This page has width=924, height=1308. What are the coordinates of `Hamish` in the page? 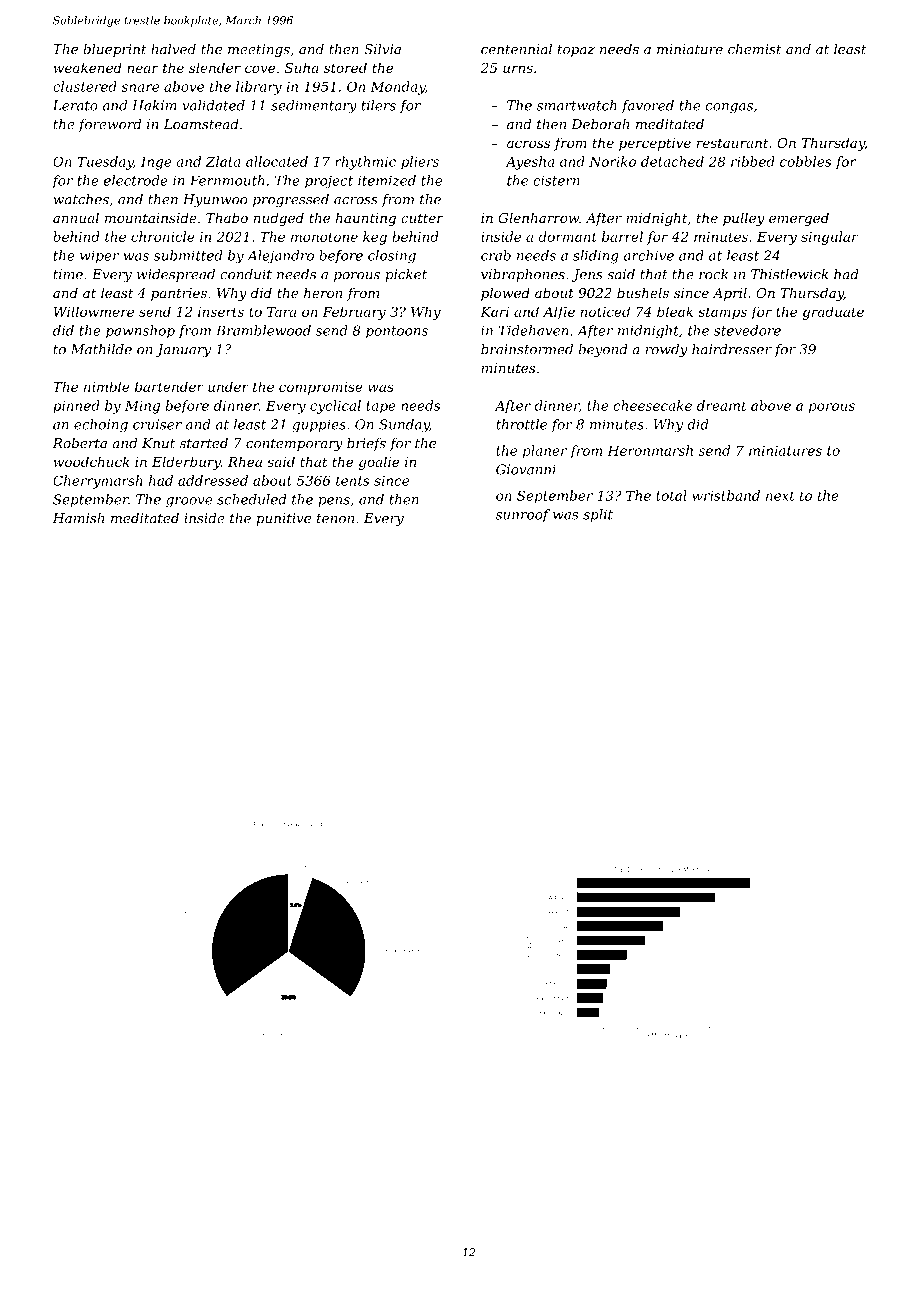 It's located at (78, 518).
